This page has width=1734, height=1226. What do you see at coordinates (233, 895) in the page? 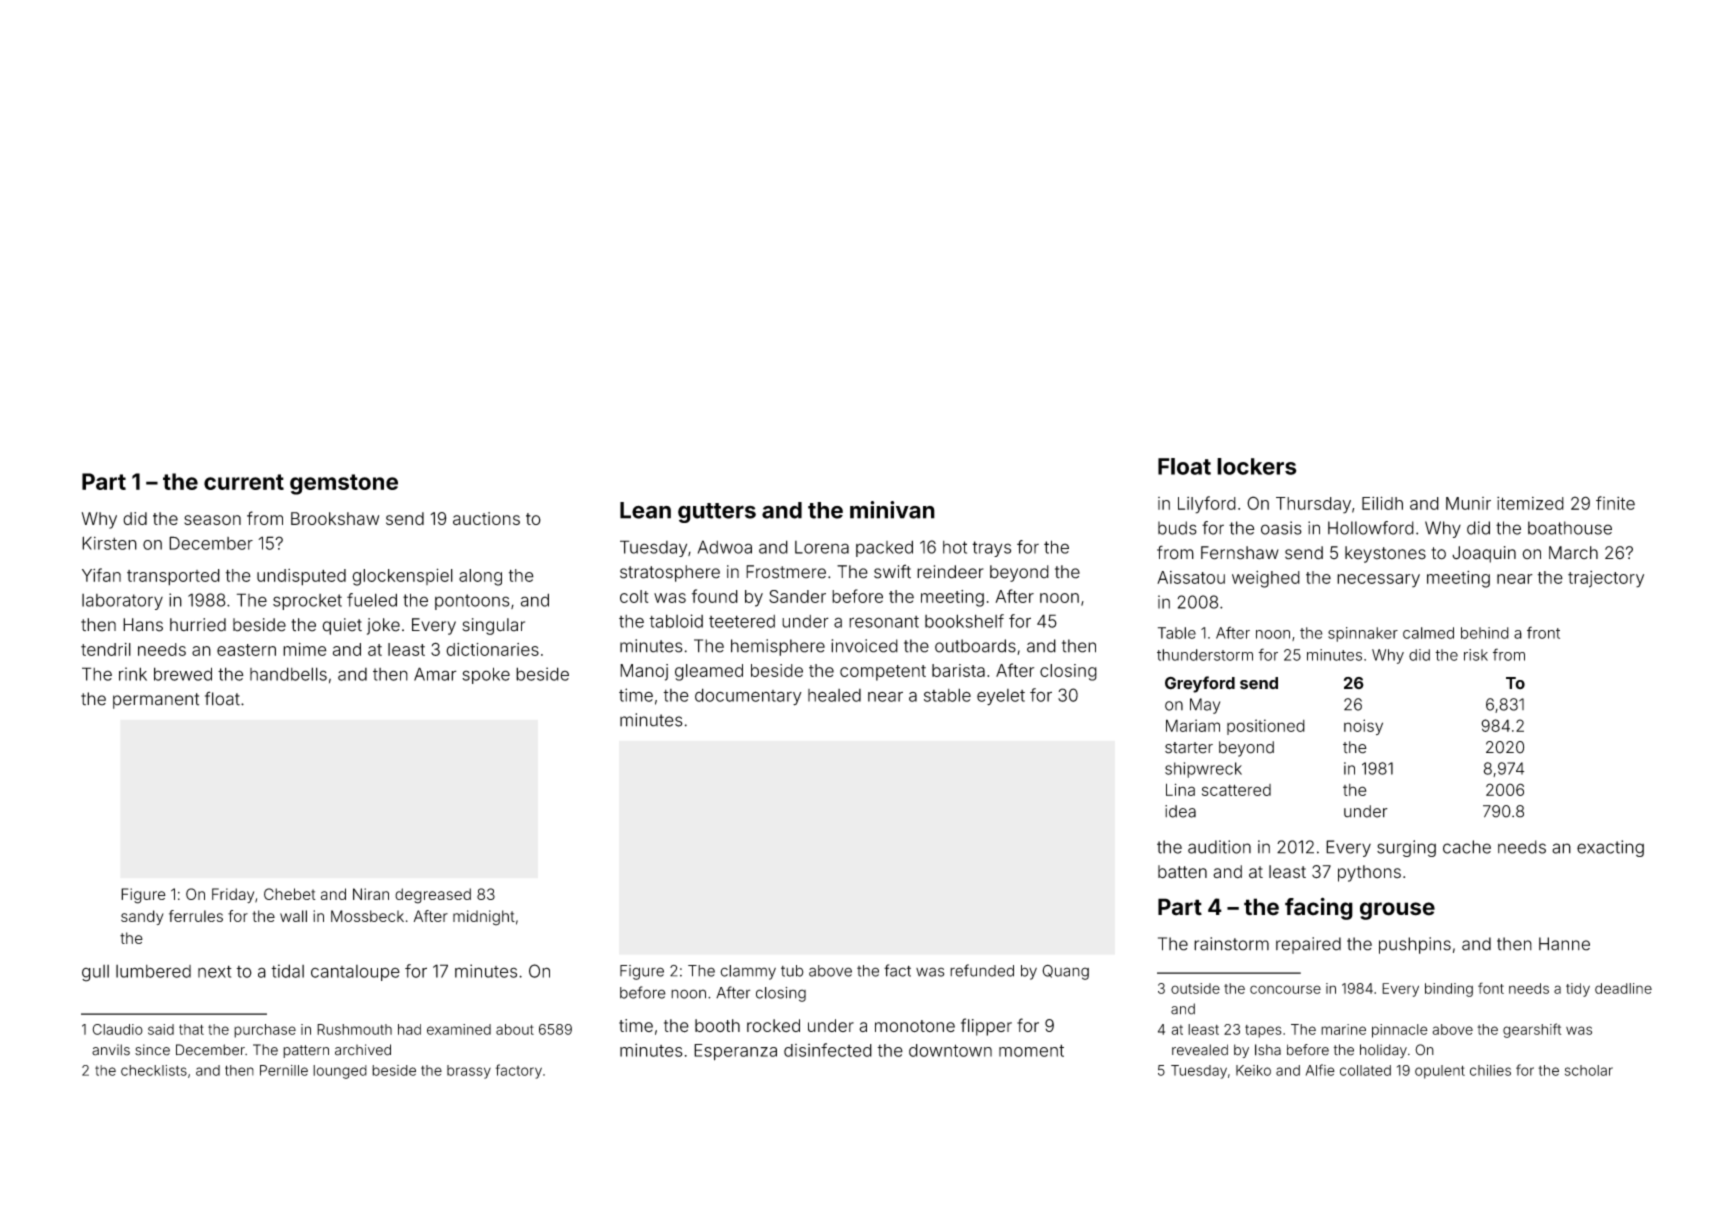
I see `Friday` at bounding box center [233, 895].
